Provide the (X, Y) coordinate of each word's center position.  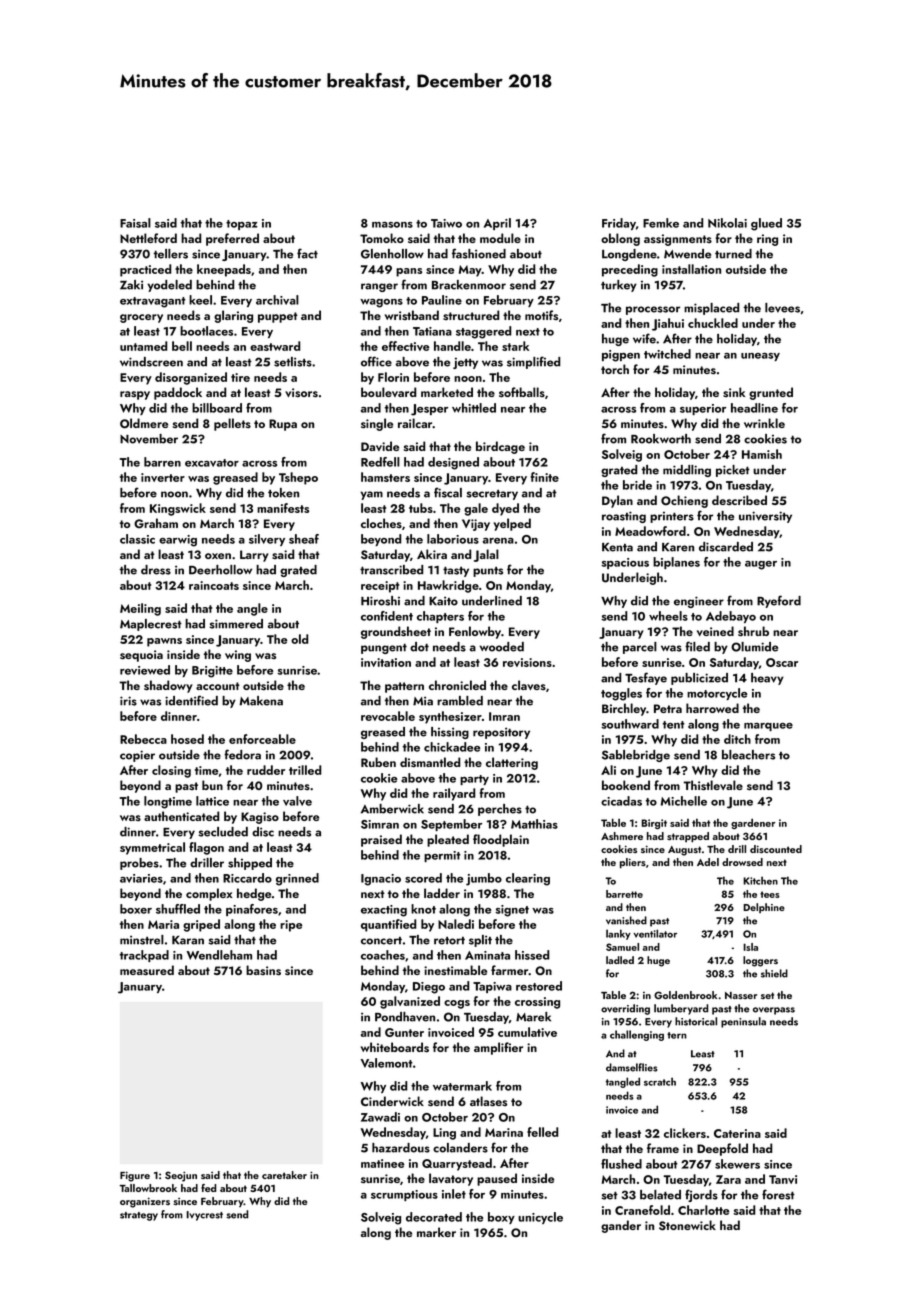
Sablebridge (636, 756)
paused (497, 1179)
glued (766, 224)
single (377, 424)
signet (512, 911)
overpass (774, 1011)
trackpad (144, 956)
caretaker (284, 1175)
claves (529, 685)
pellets (232, 424)
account (218, 686)
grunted (771, 393)
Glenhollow (392, 254)
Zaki (131, 285)
